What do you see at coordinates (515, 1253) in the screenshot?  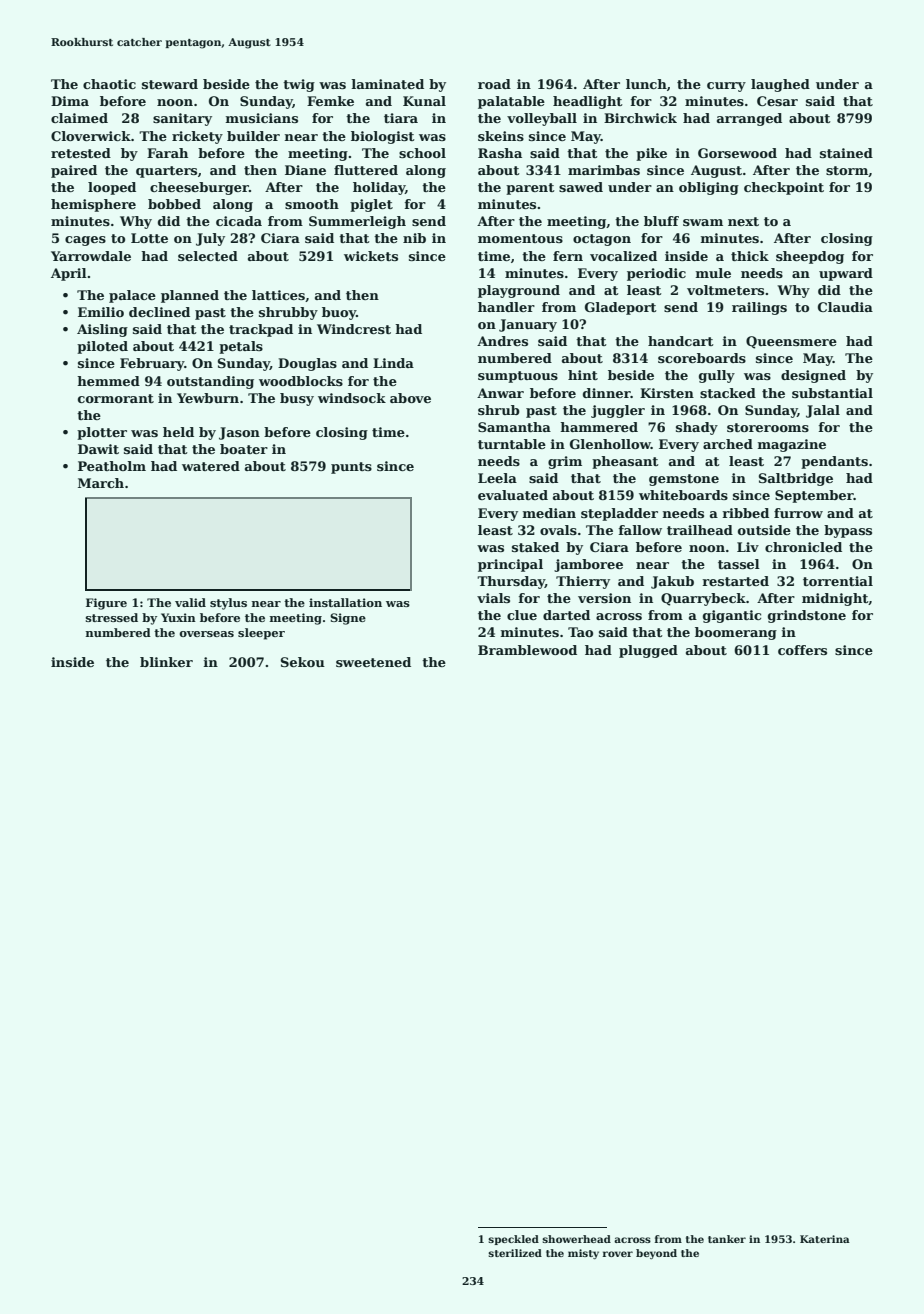 I see `sterilized` at bounding box center [515, 1253].
